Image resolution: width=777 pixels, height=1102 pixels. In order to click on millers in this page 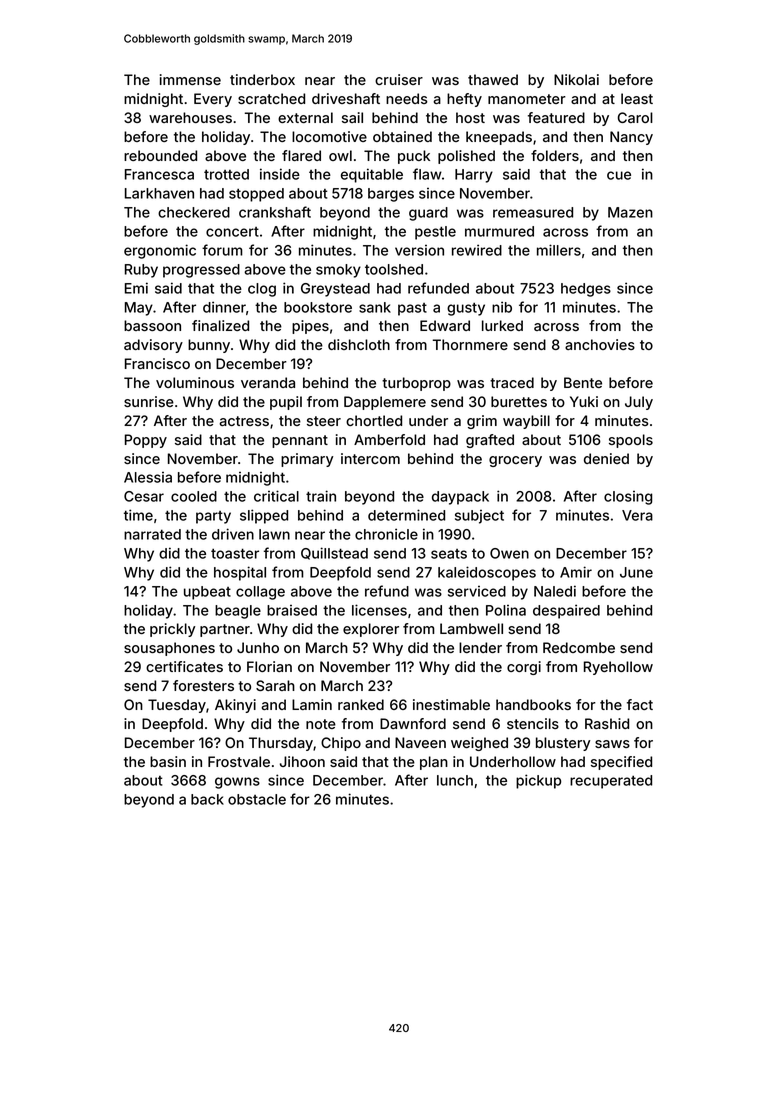, I will do `click(559, 250)`.
